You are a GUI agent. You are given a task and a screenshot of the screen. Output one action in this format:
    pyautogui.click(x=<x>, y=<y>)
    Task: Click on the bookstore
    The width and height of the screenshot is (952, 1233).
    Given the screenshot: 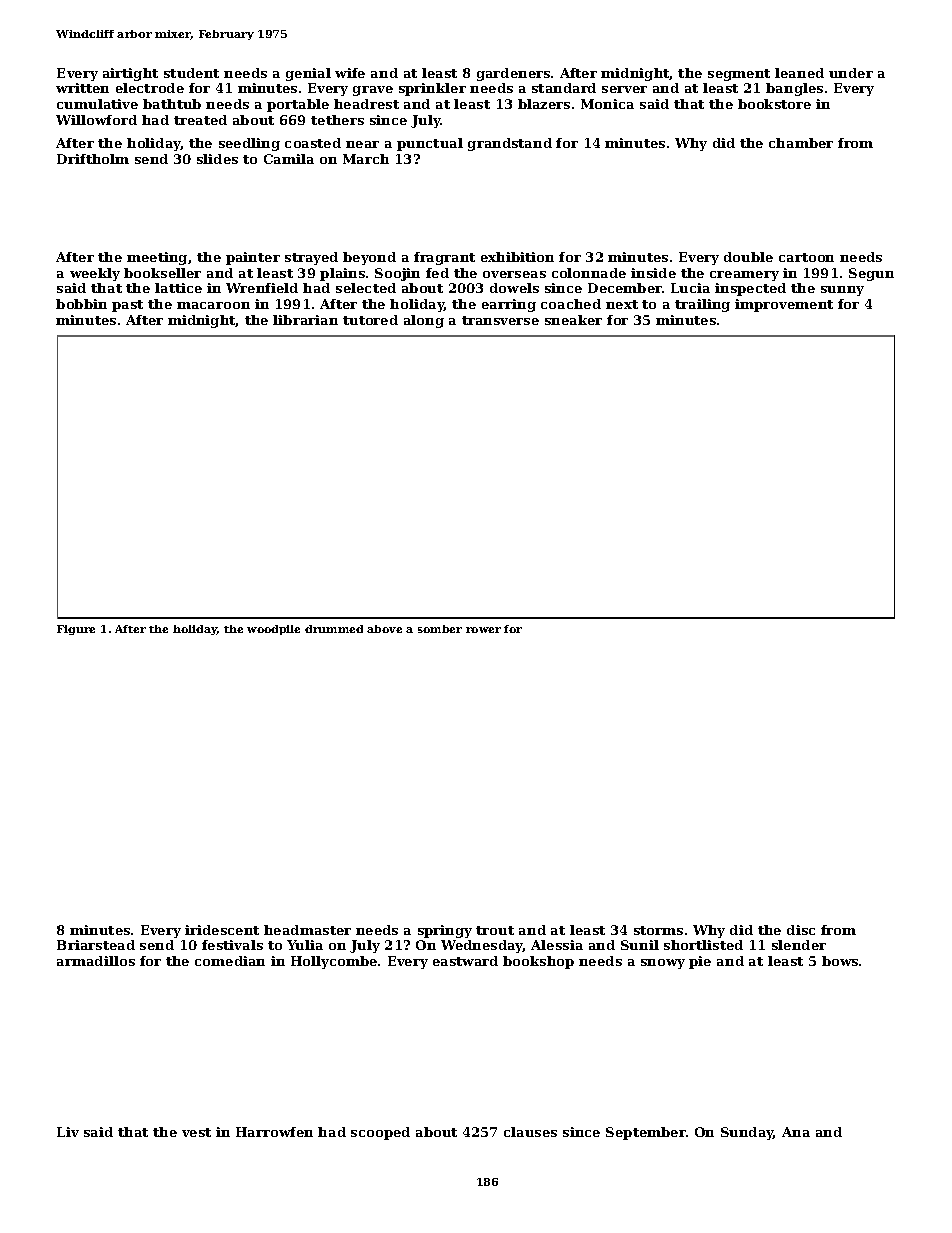 What is the action you would take?
    pyautogui.click(x=774, y=104)
